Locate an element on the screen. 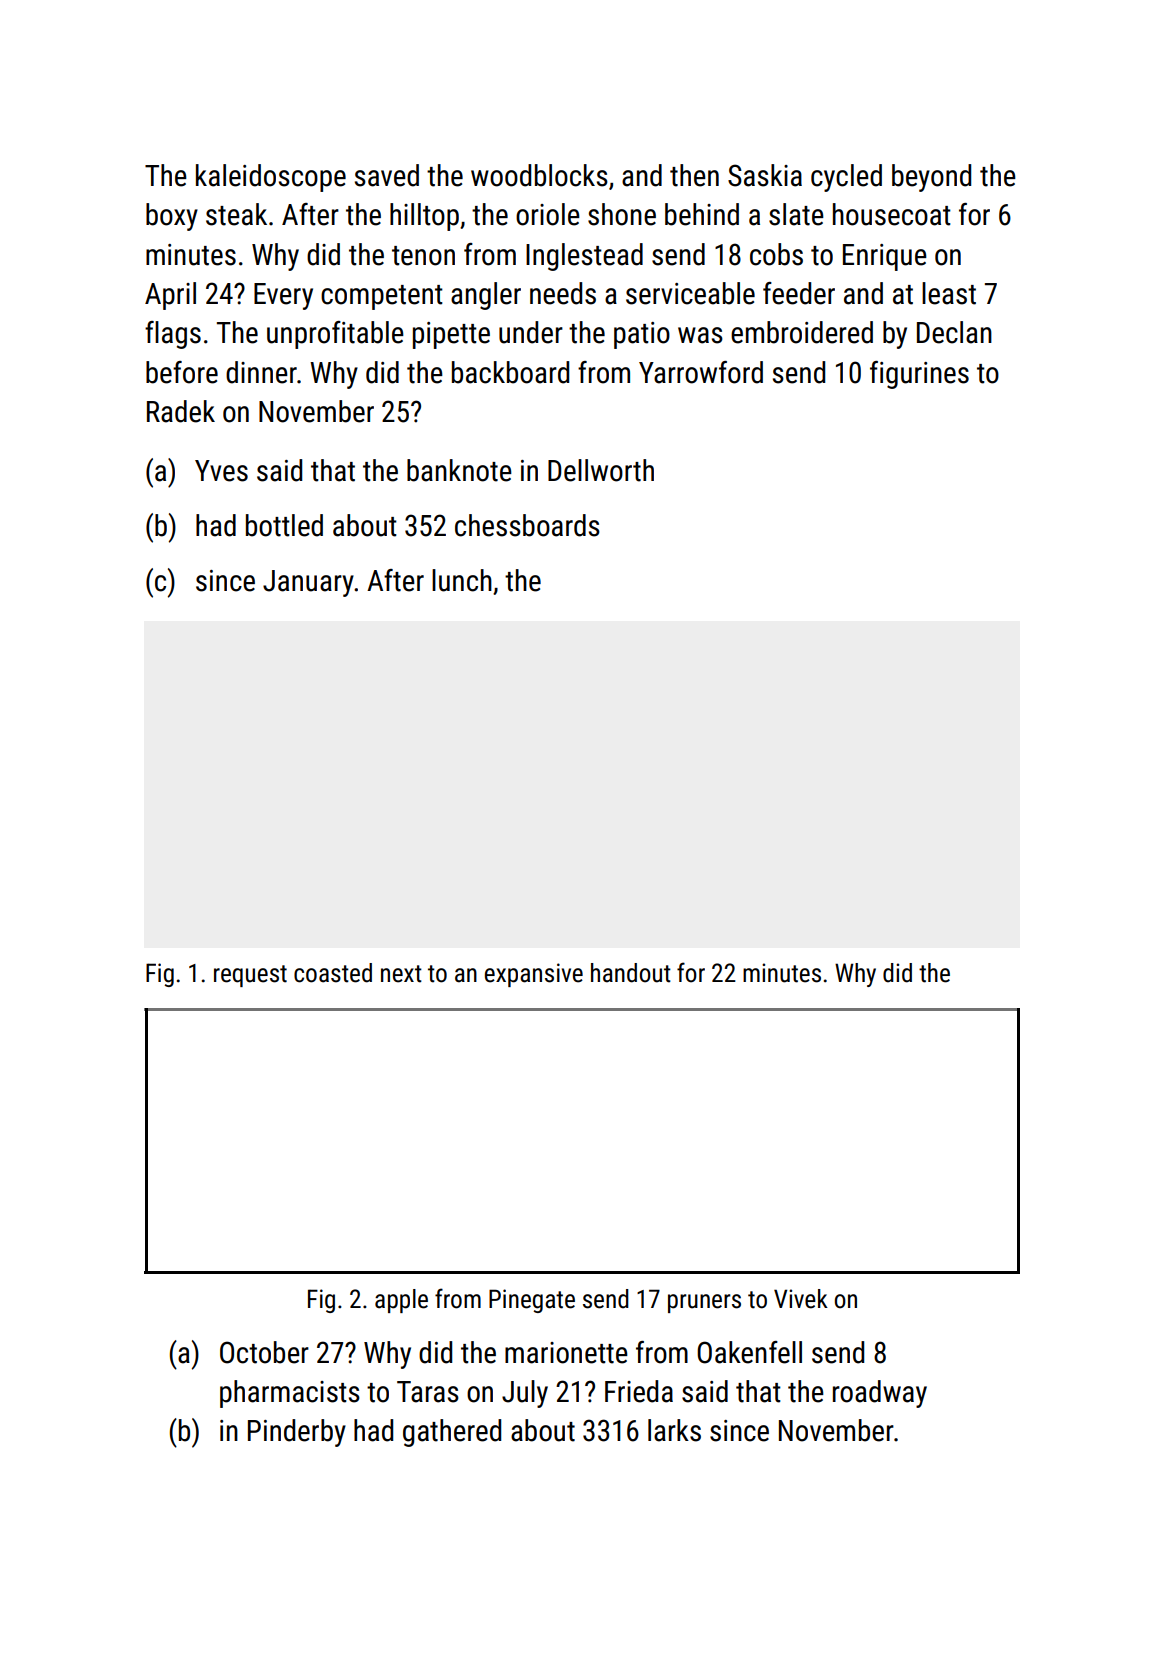 The width and height of the screenshot is (1165, 1654). larks is located at coordinates (674, 1430).
